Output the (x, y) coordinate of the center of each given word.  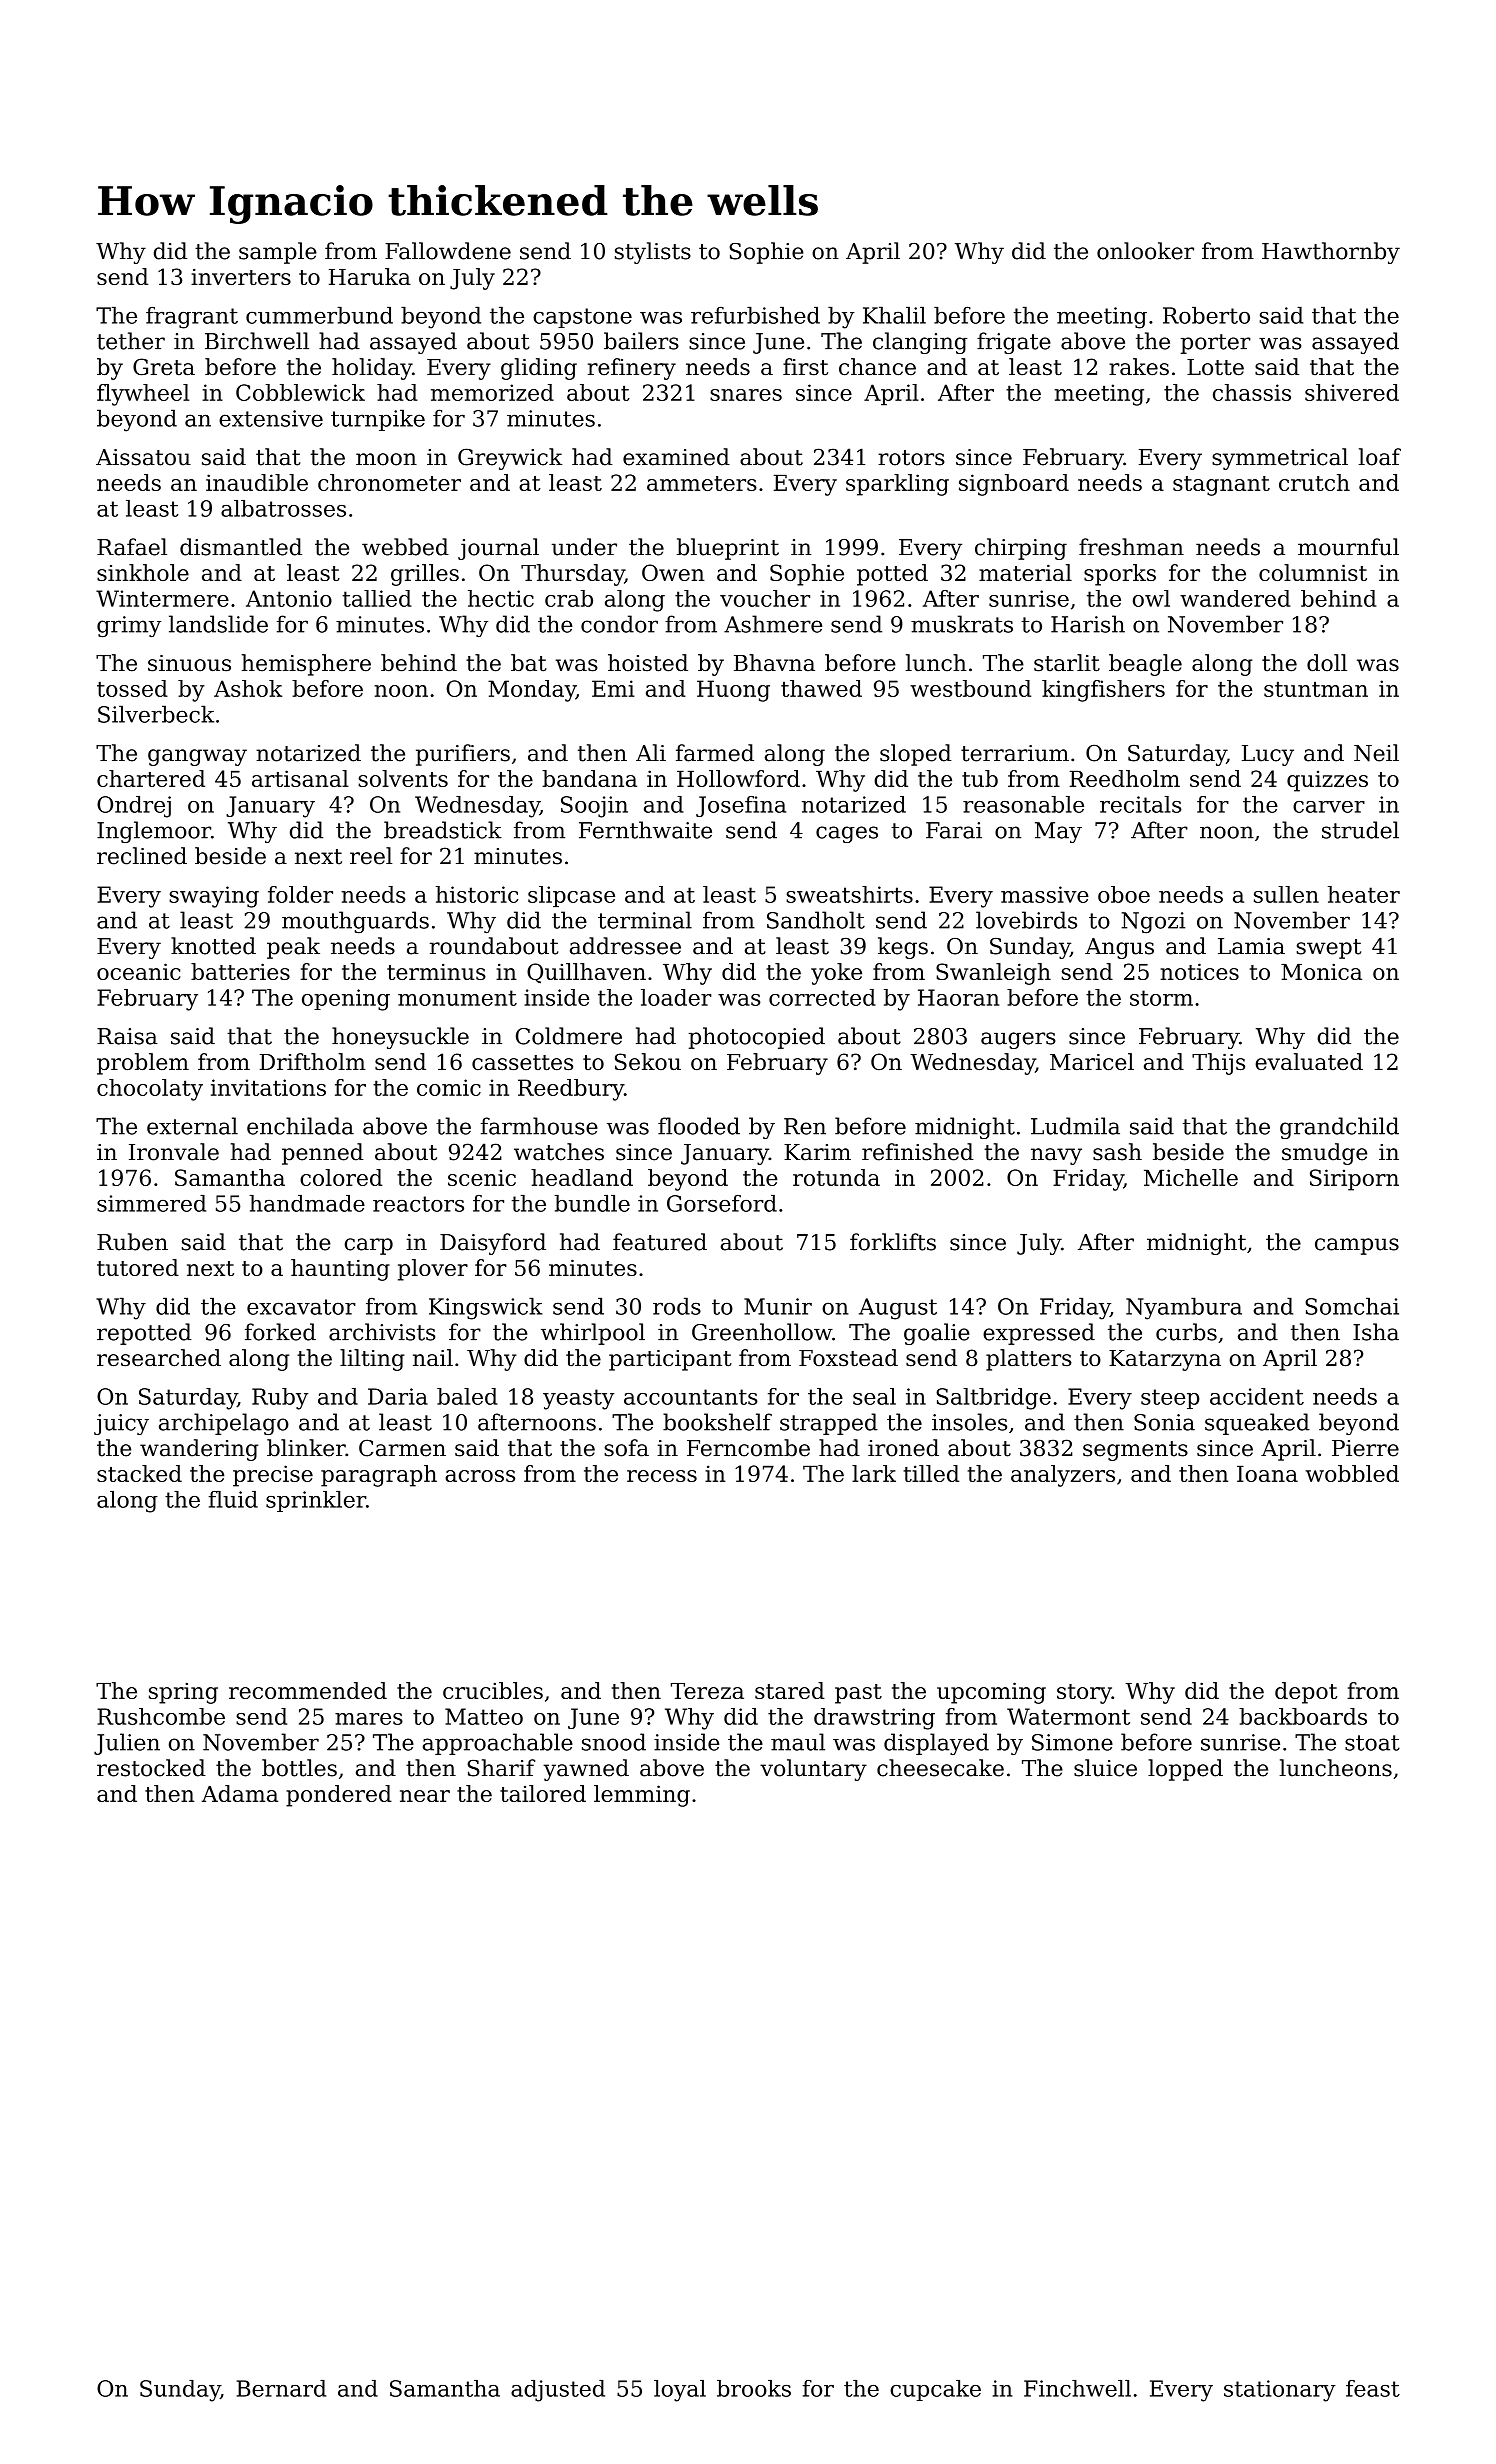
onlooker (1145, 251)
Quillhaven (586, 973)
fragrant (192, 318)
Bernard (281, 2388)
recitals (1141, 804)
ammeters (702, 483)
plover (433, 1270)
